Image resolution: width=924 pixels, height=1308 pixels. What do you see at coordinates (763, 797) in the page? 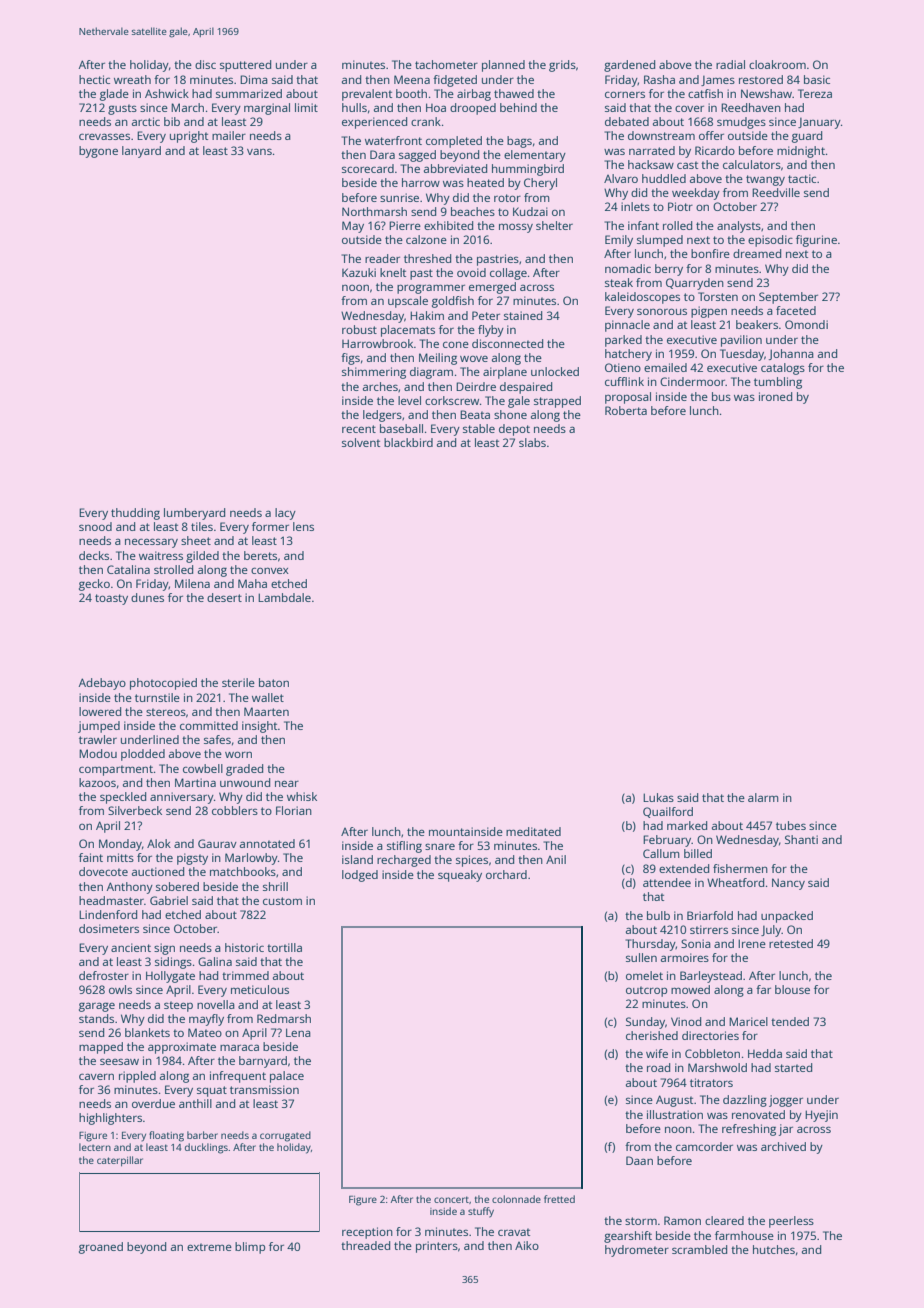
I see `alarm` at bounding box center [763, 797].
